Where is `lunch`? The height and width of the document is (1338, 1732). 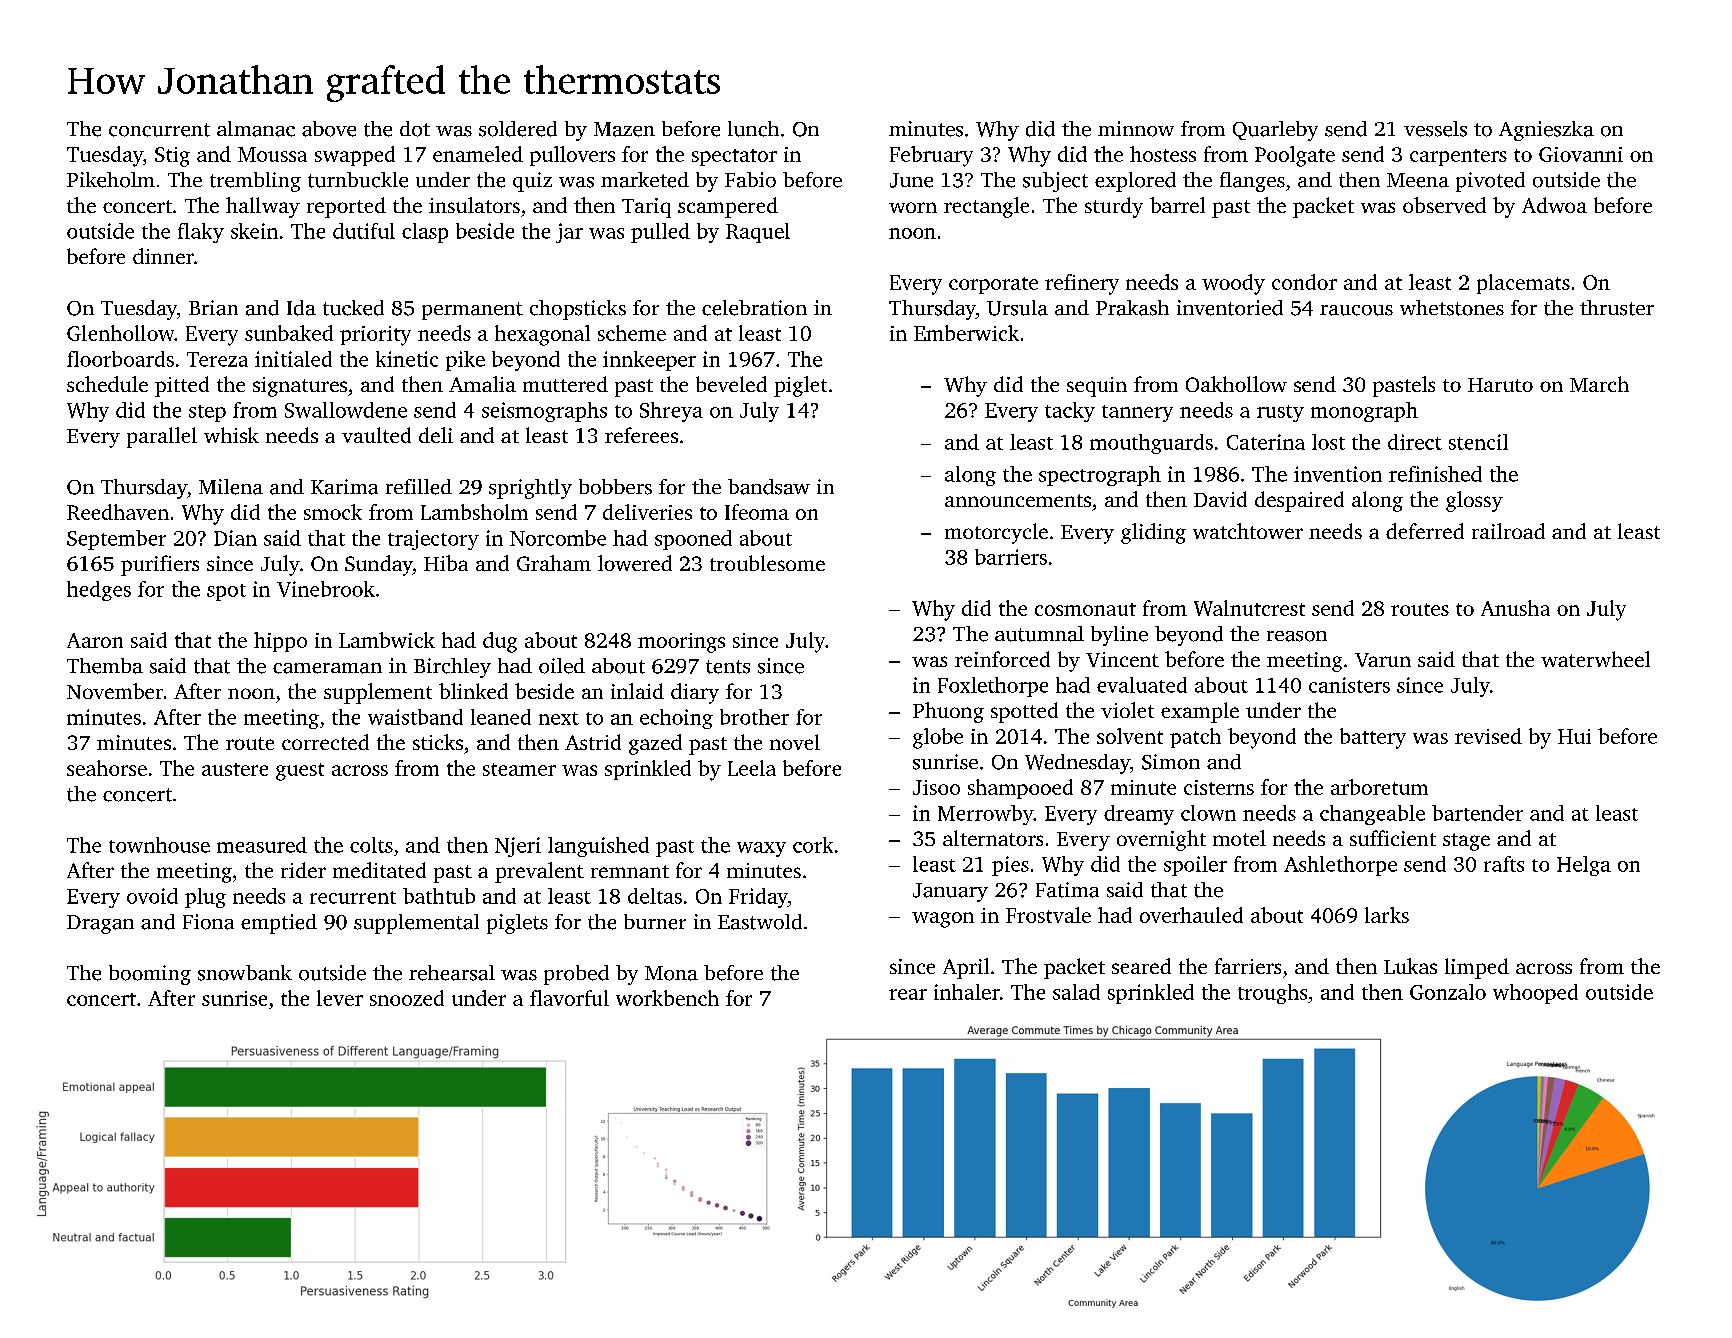 lunch is located at coordinates (753, 129).
